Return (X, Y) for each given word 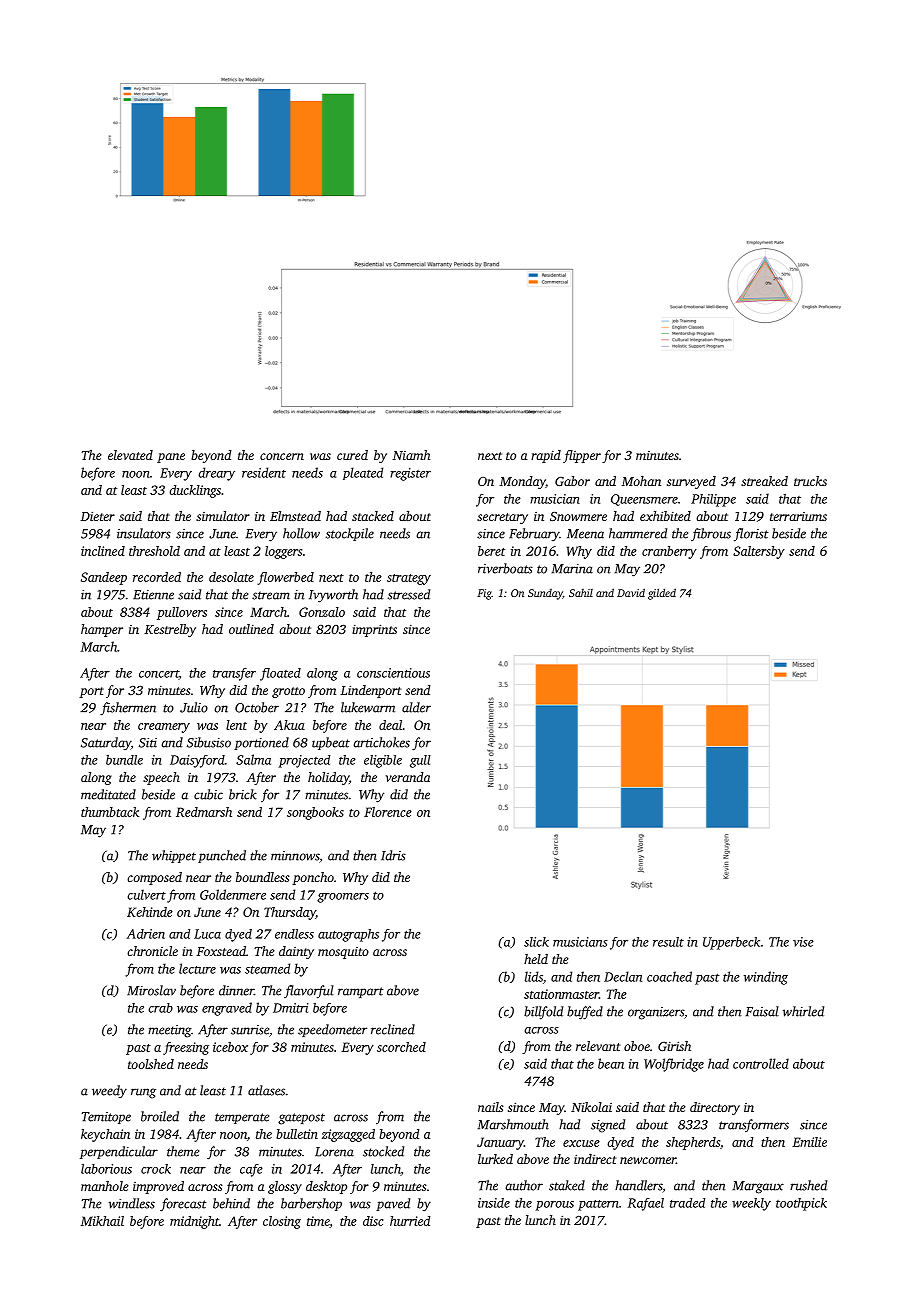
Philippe (713, 500)
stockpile (350, 534)
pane (171, 458)
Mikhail (102, 1221)
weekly (751, 1204)
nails (491, 1107)
